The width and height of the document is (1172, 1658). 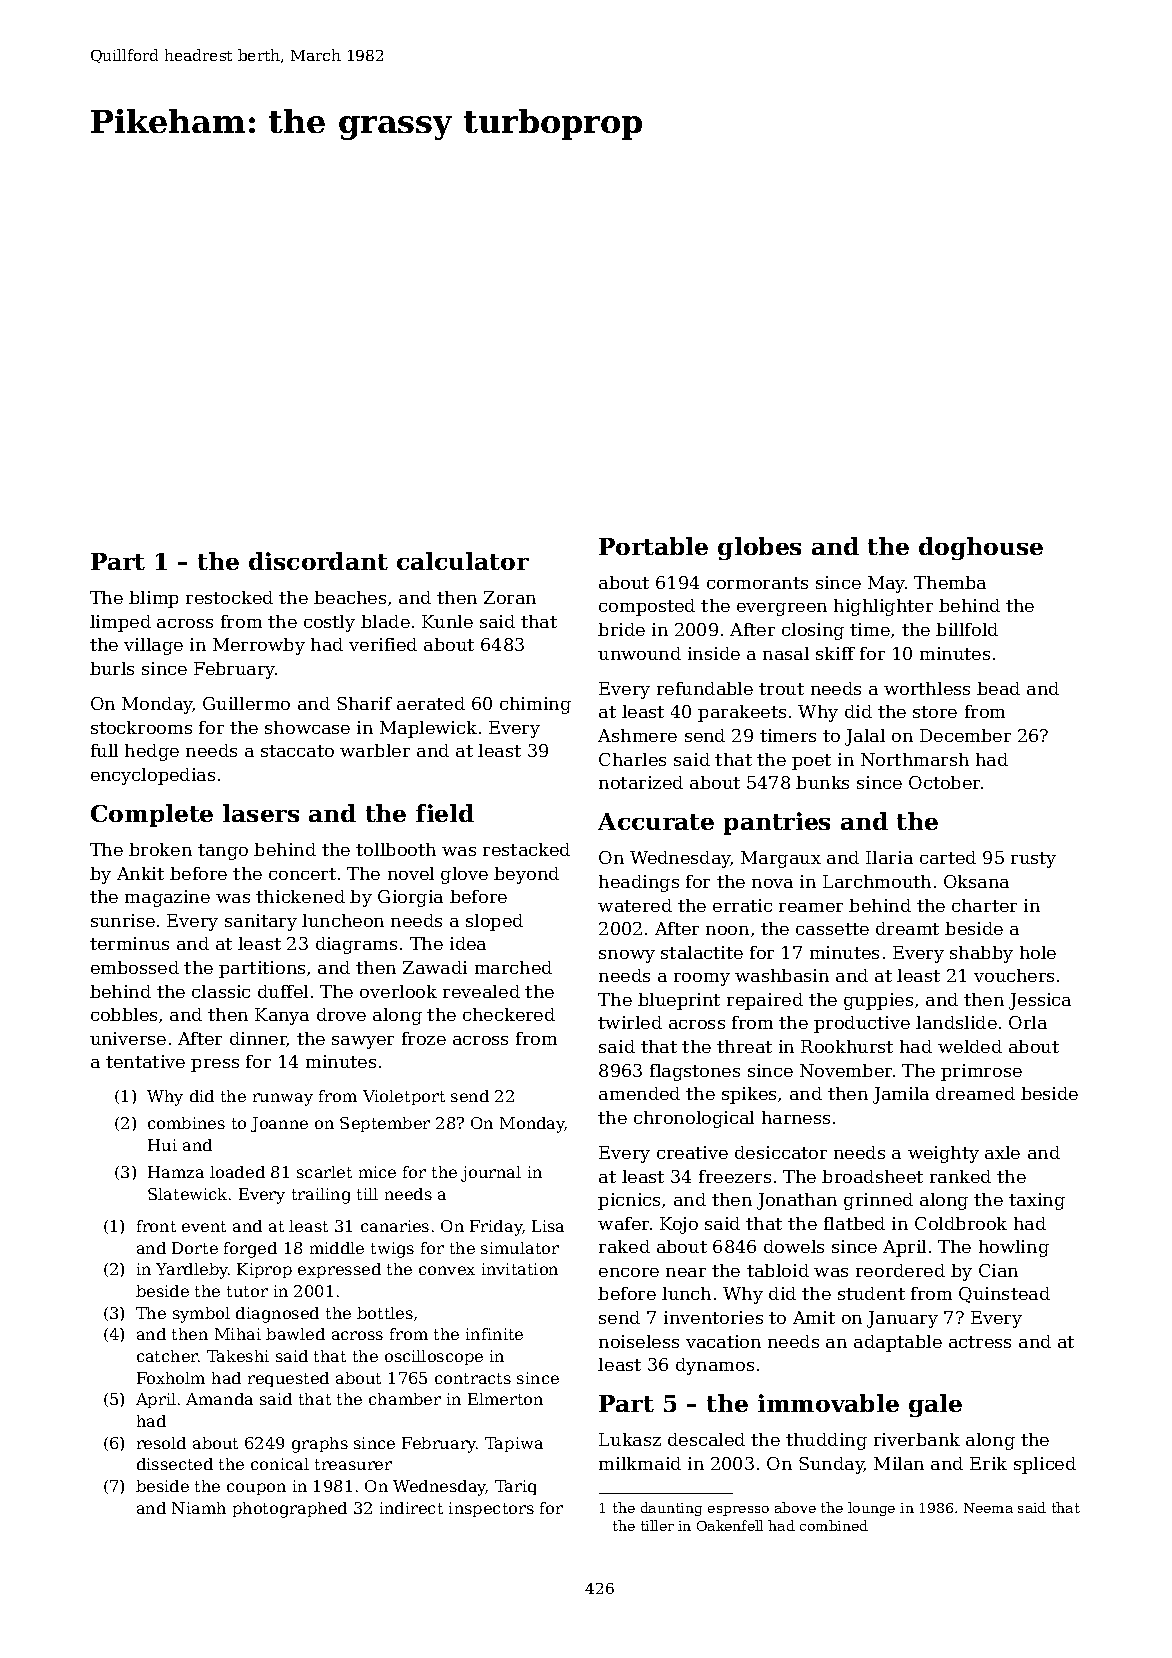 What do you see at coordinates (846, 1070) in the document?
I see `November` at bounding box center [846, 1070].
